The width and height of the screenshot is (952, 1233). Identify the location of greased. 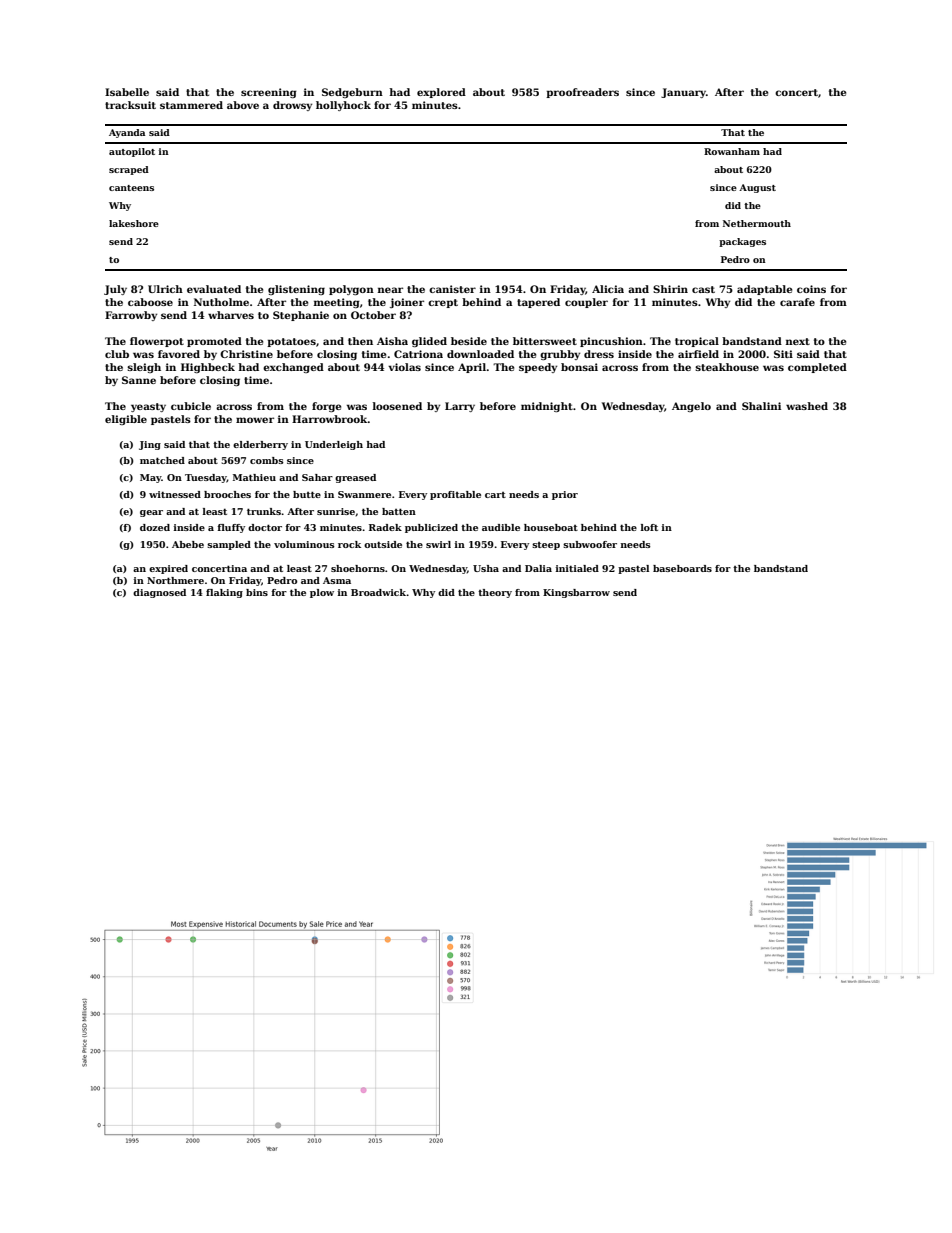
(355, 478).
